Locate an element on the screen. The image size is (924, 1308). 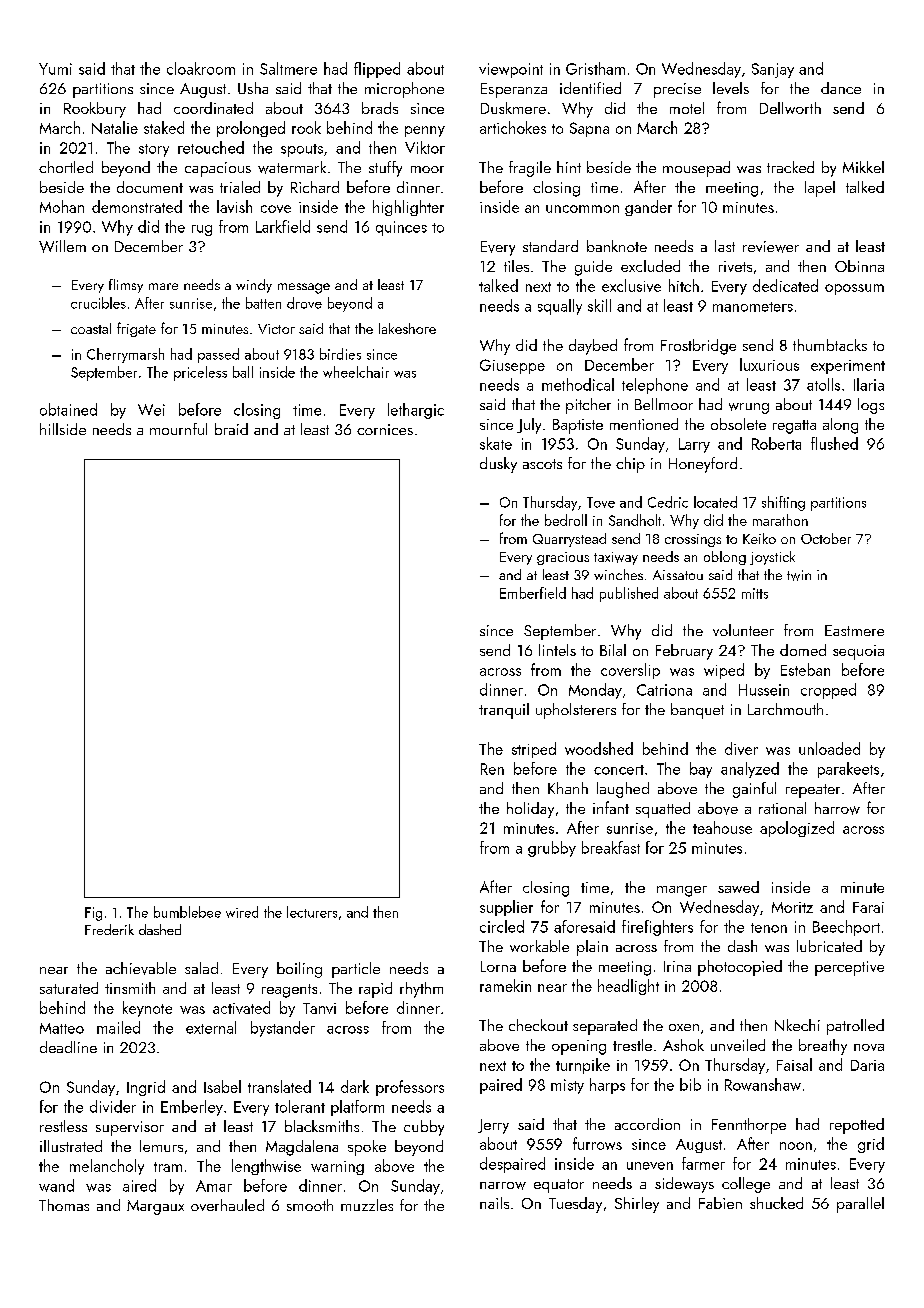
oxen is located at coordinates (684, 1027).
